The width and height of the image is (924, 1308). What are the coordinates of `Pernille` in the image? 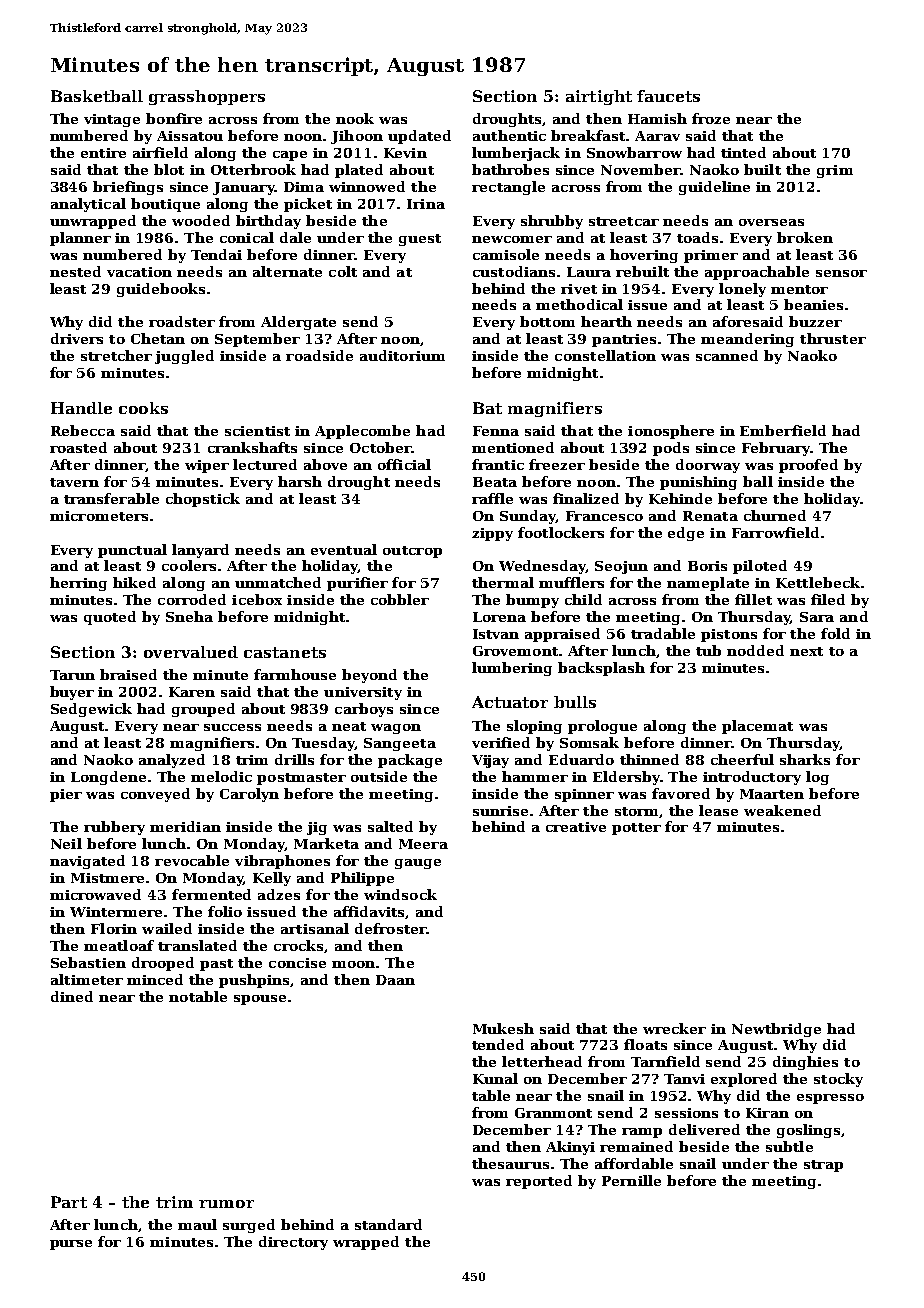 It's located at (631, 1180).
